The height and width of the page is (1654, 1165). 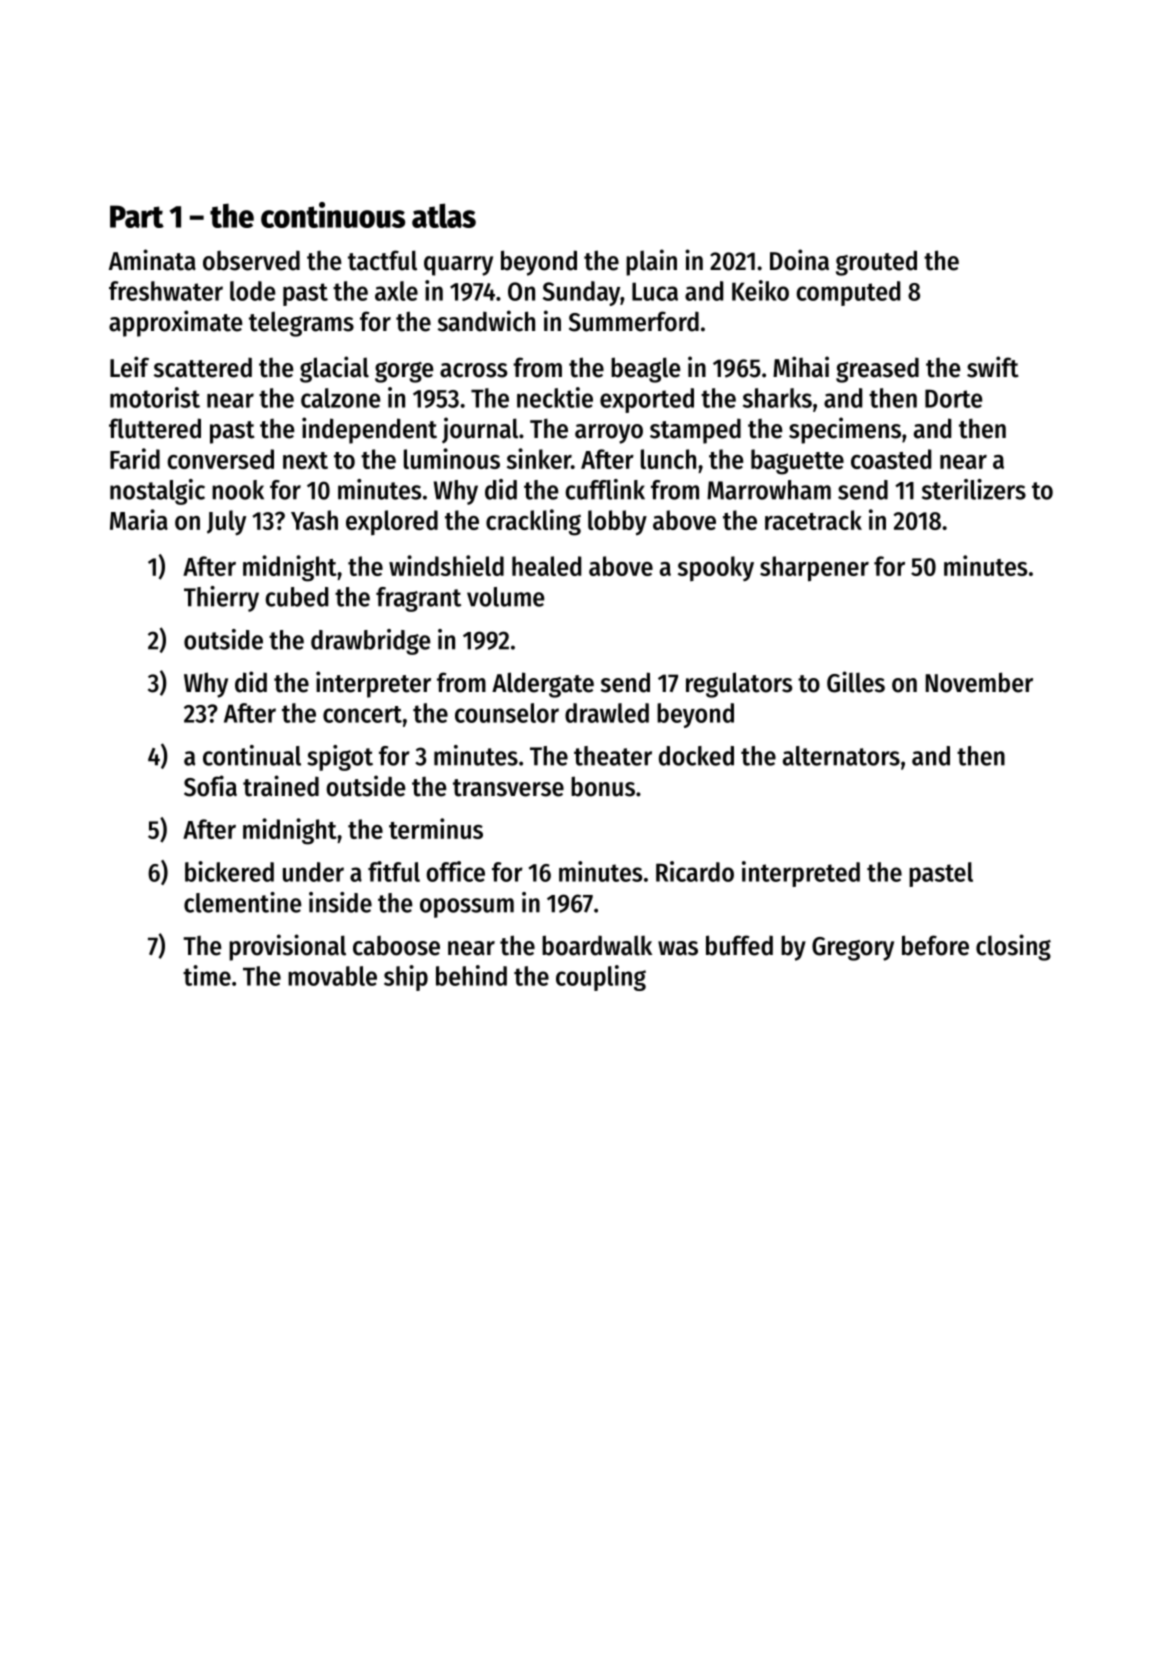 I want to click on Summerford, so click(x=634, y=321).
